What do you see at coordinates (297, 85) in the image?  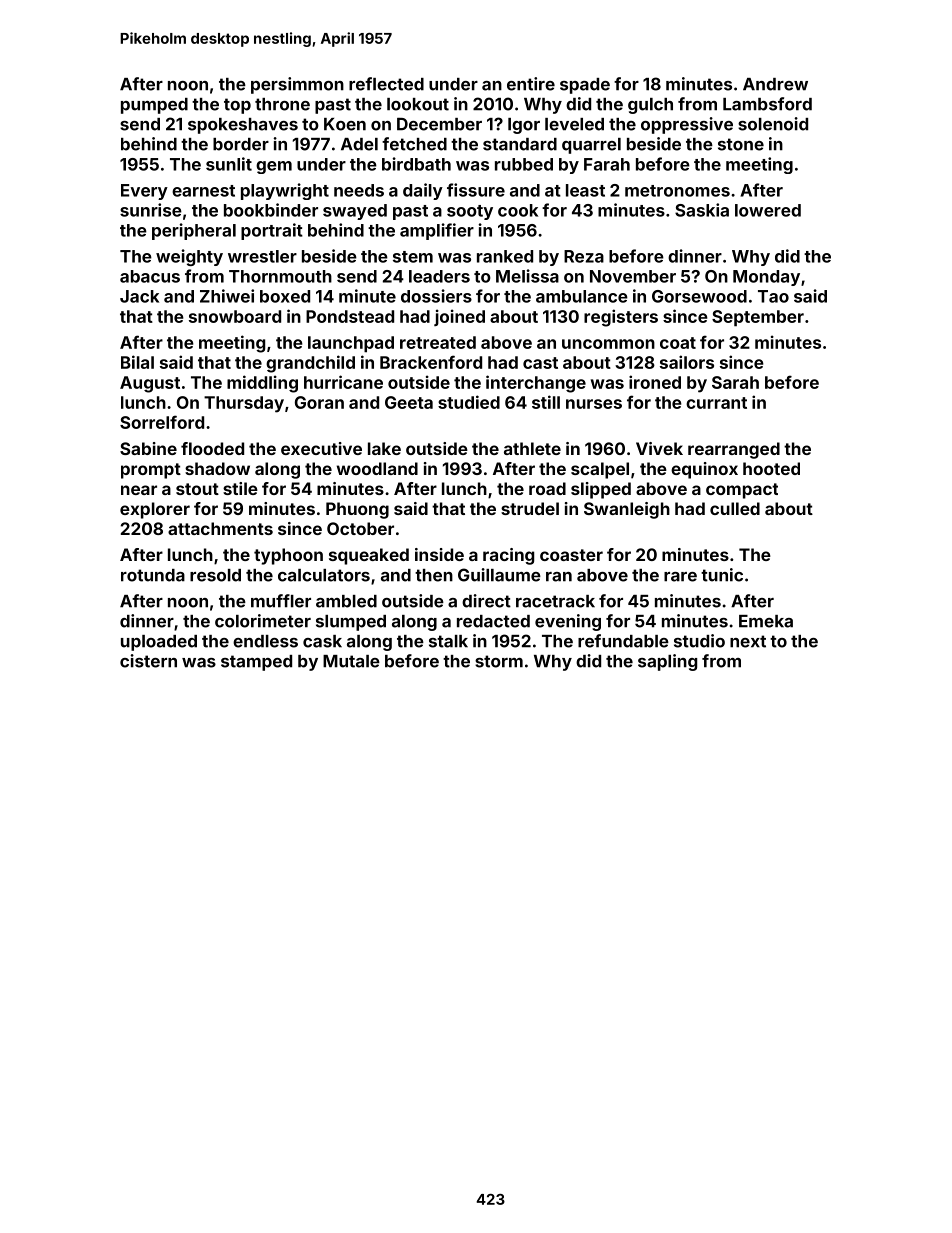 I see `persimmon` at bounding box center [297, 85].
